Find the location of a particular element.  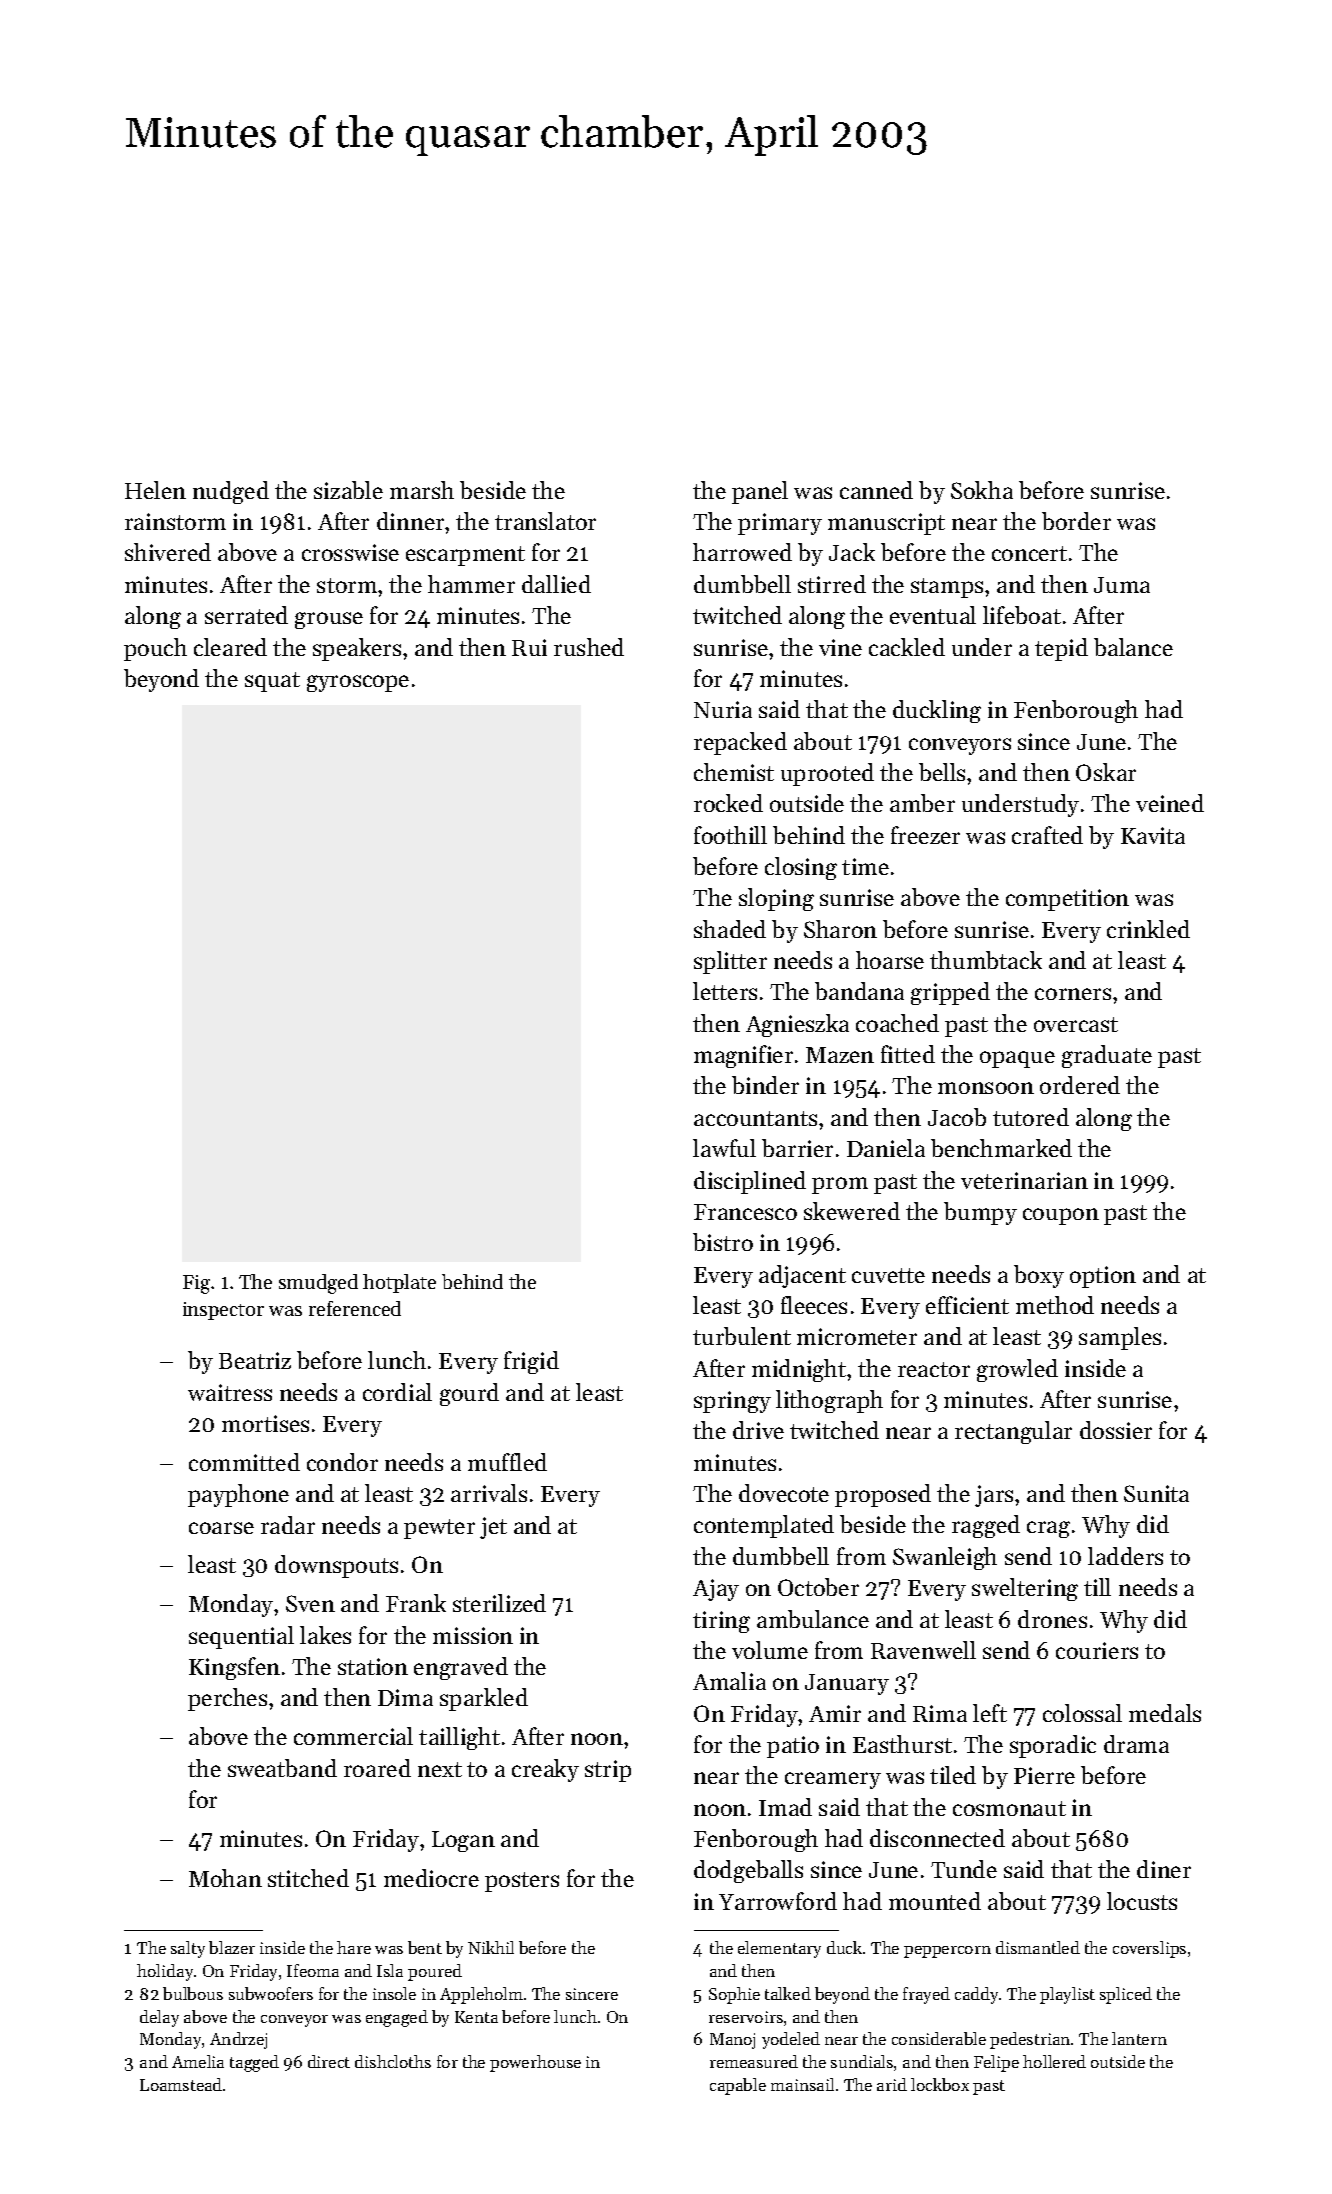

downspouts is located at coordinates (336, 1566).
